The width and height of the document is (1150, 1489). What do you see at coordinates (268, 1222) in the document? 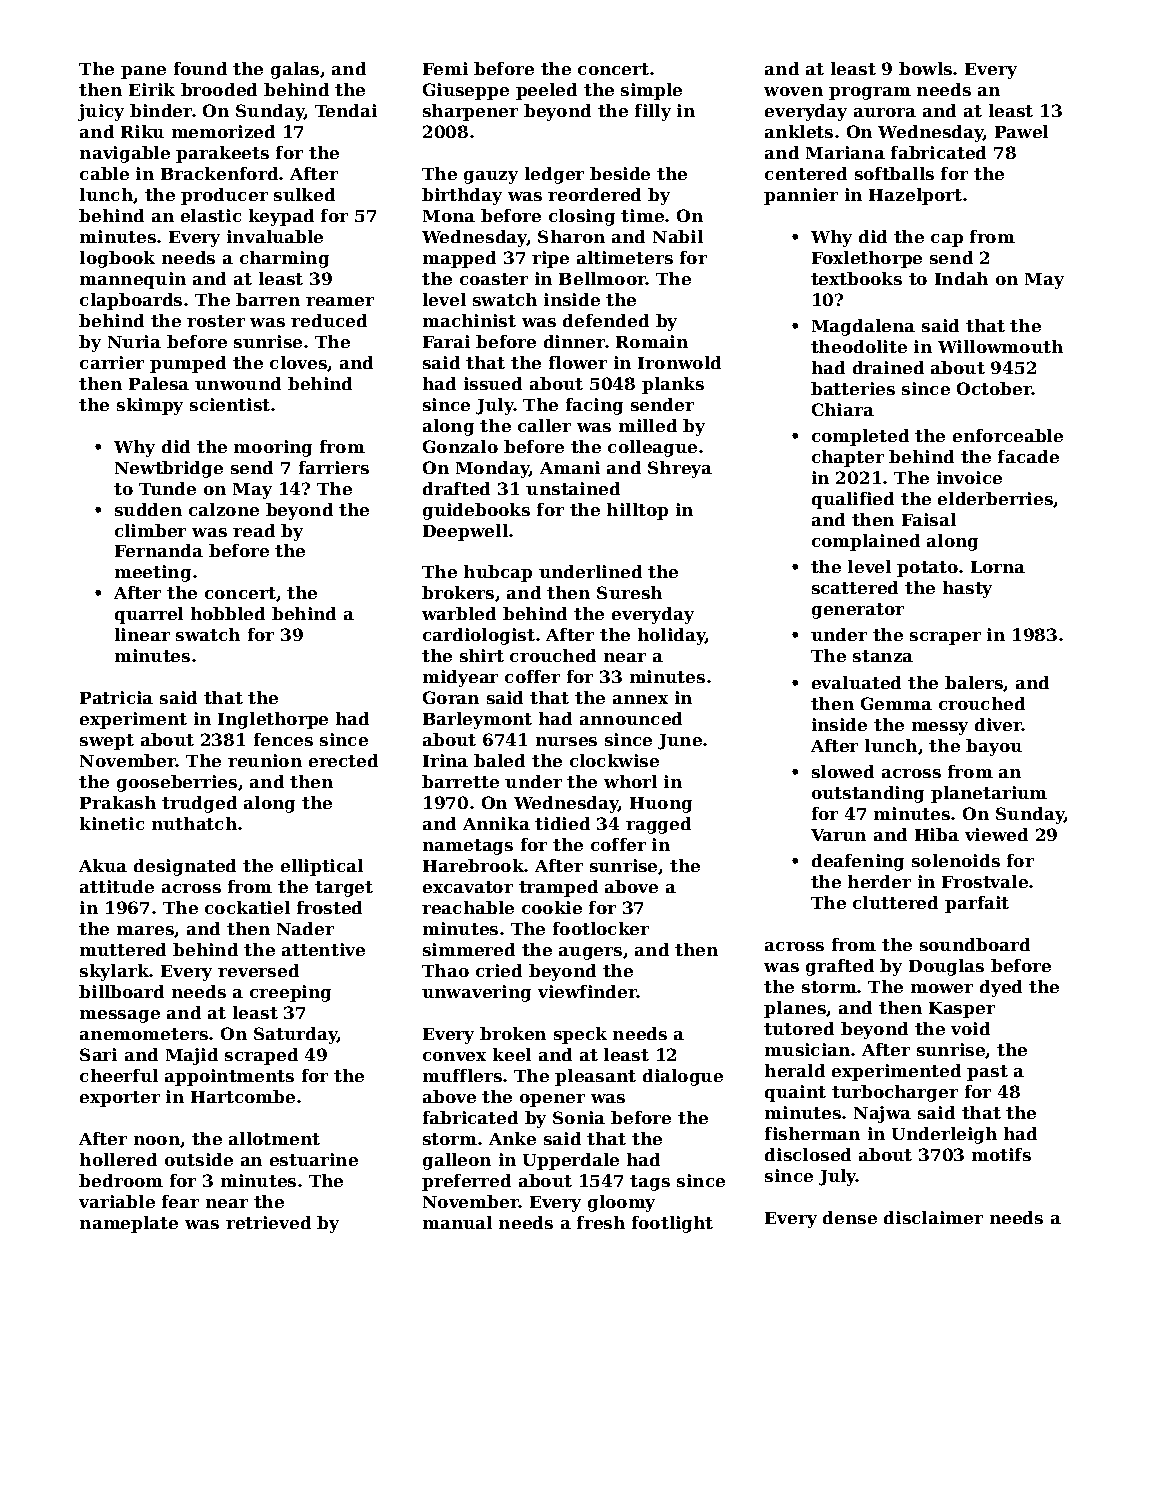
I see `retrieved` at bounding box center [268, 1222].
